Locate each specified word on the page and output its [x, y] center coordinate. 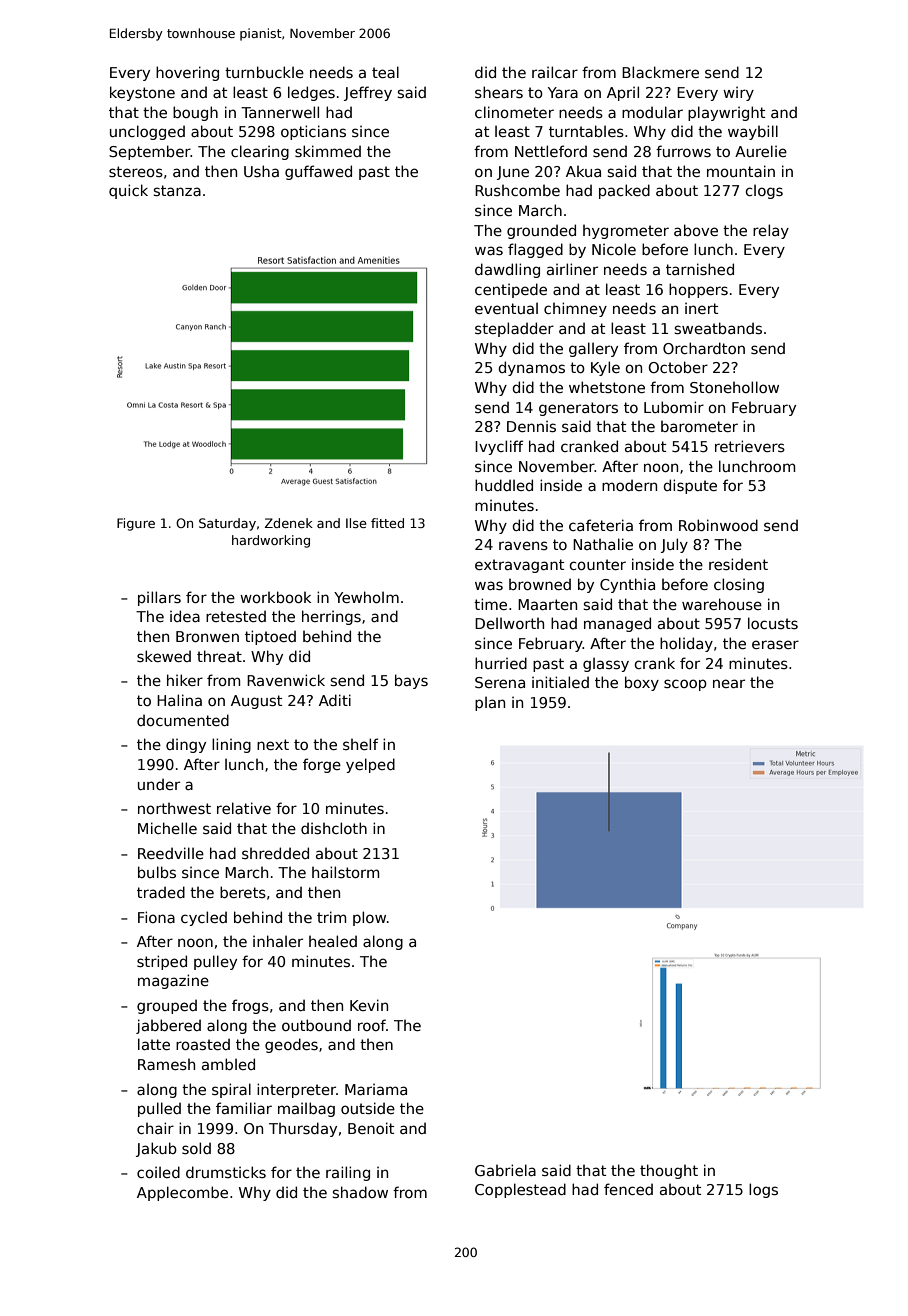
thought [669, 1171]
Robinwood [718, 525]
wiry [738, 93]
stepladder [514, 329]
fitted [387, 523]
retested [236, 616]
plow [369, 918]
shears [499, 92]
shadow [360, 1192]
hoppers [698, 290]
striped [162, 962]
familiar [244, 1108]
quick [128, 191]
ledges [311, 93]
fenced [628, 1189]
